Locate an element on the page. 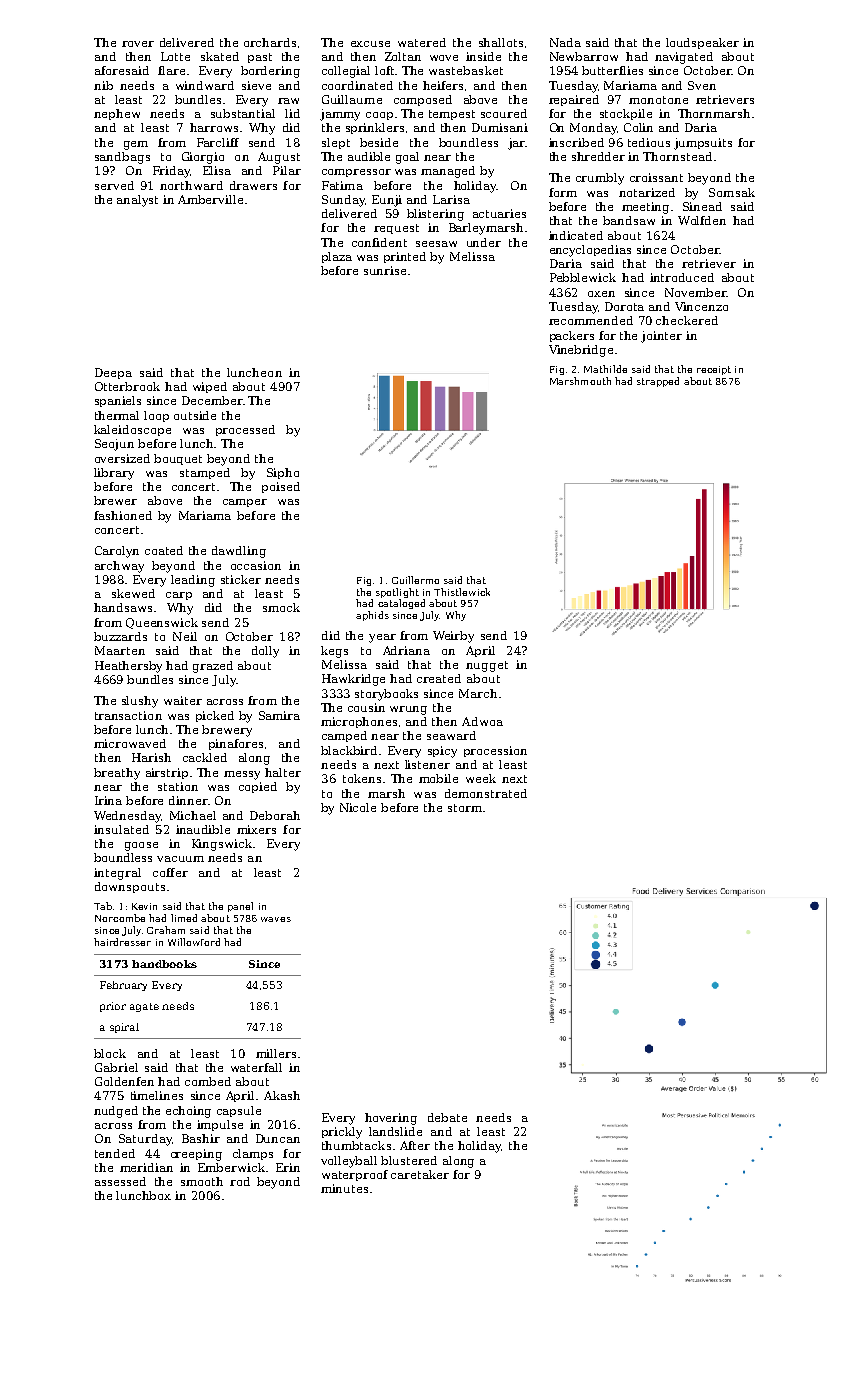 The width and height of the document is (849, 1400). recommended is located at coordinates (591, 320).
